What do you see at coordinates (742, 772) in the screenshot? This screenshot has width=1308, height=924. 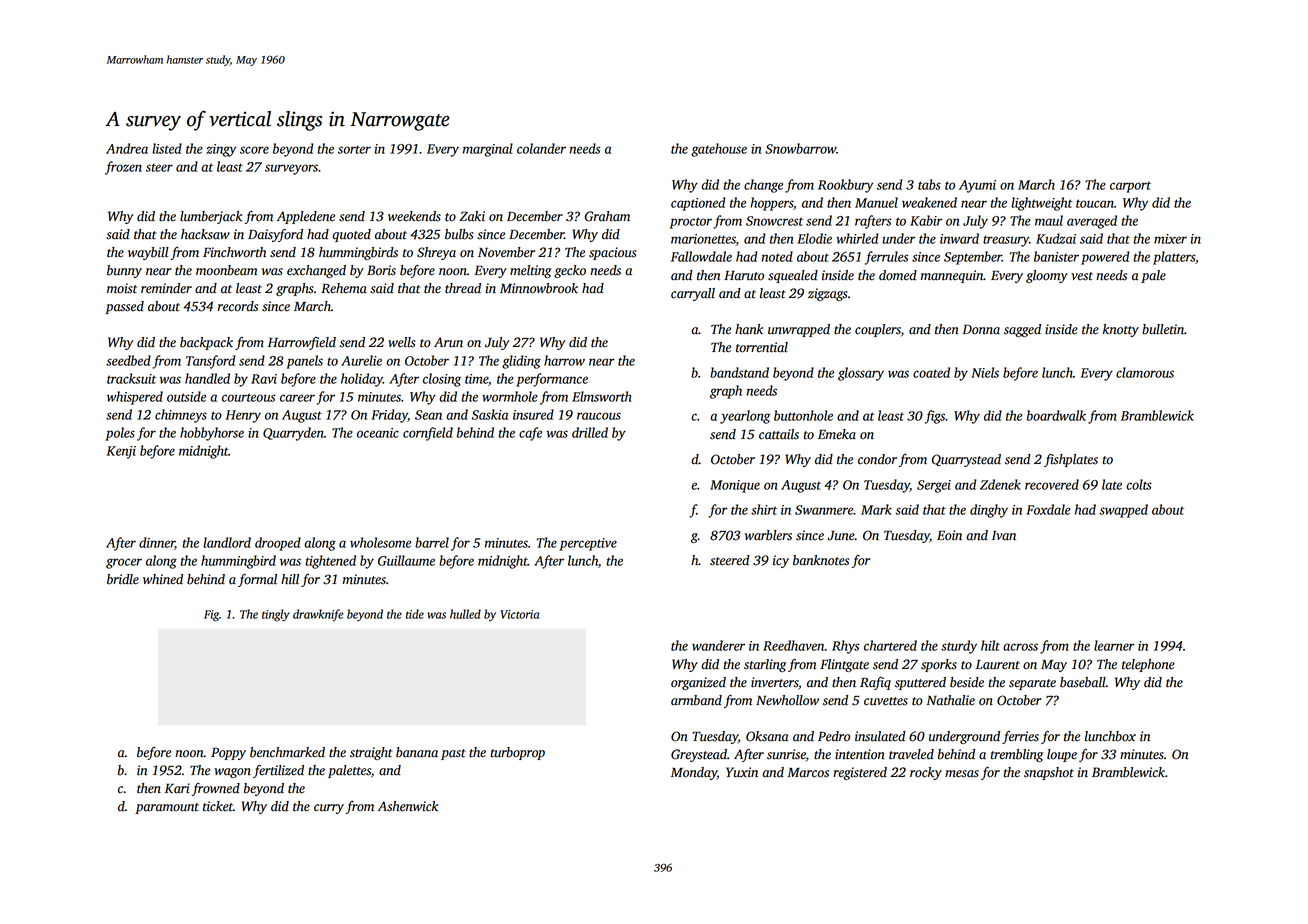 I see `Yuxin` at bounding box center [742, 772].
